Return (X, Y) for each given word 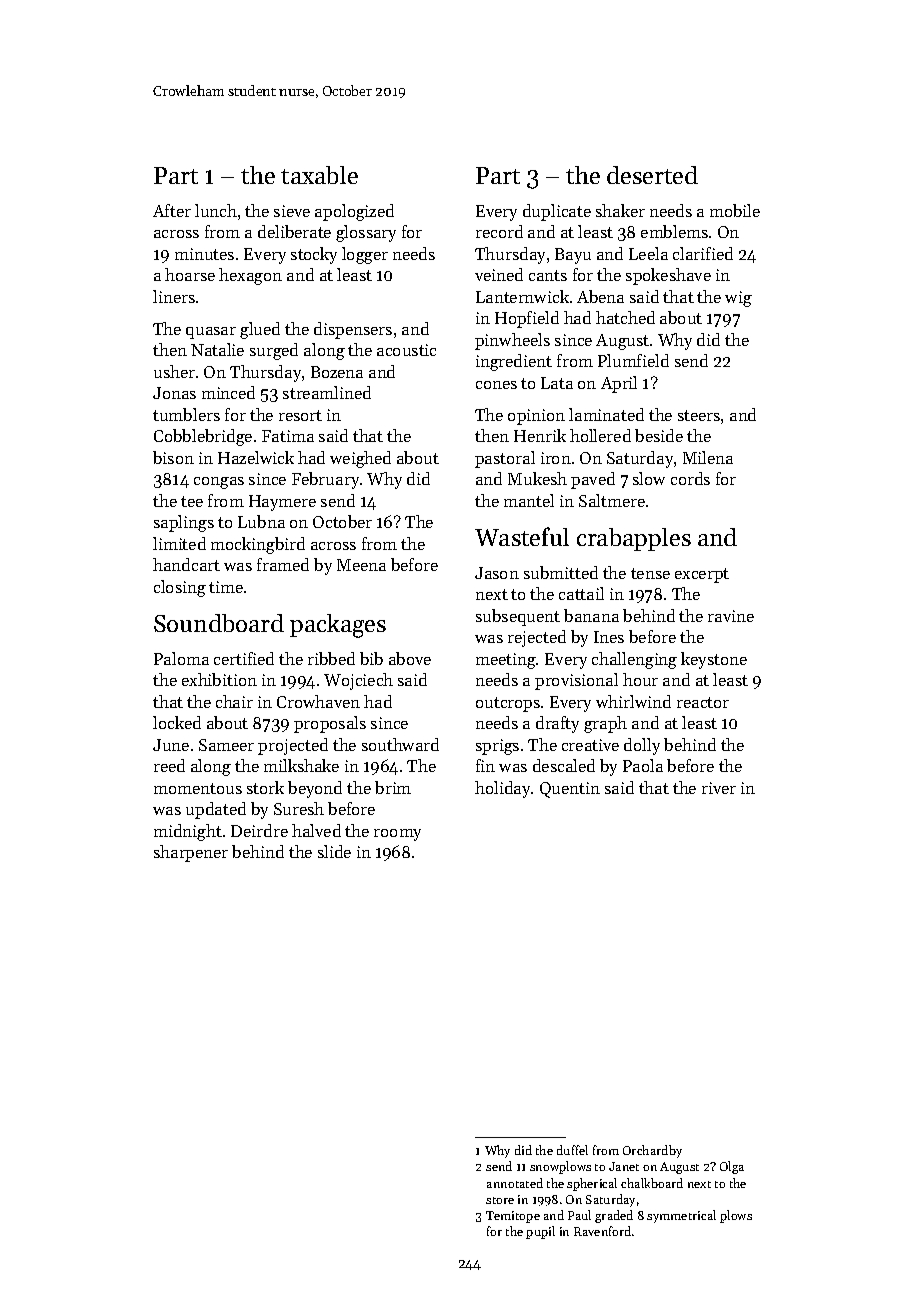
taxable (319, 175)
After (172, 210)
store (500, 1200)
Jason (497, 573)
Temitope (513, 1217)
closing (180, 588)
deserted (652, 175)
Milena (708, 457)
